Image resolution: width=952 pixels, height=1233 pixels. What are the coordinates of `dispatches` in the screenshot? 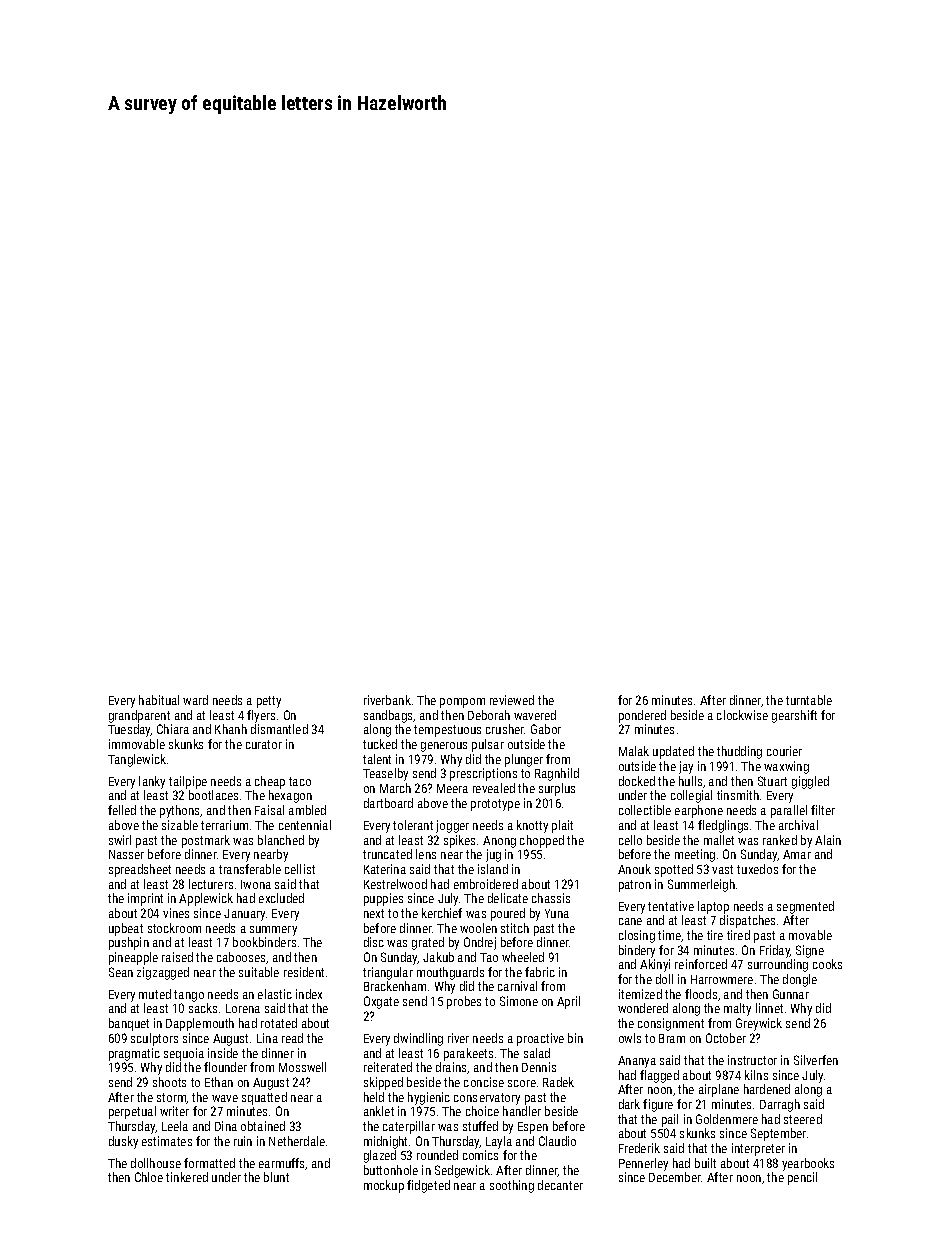 It's located at (747, 921).
